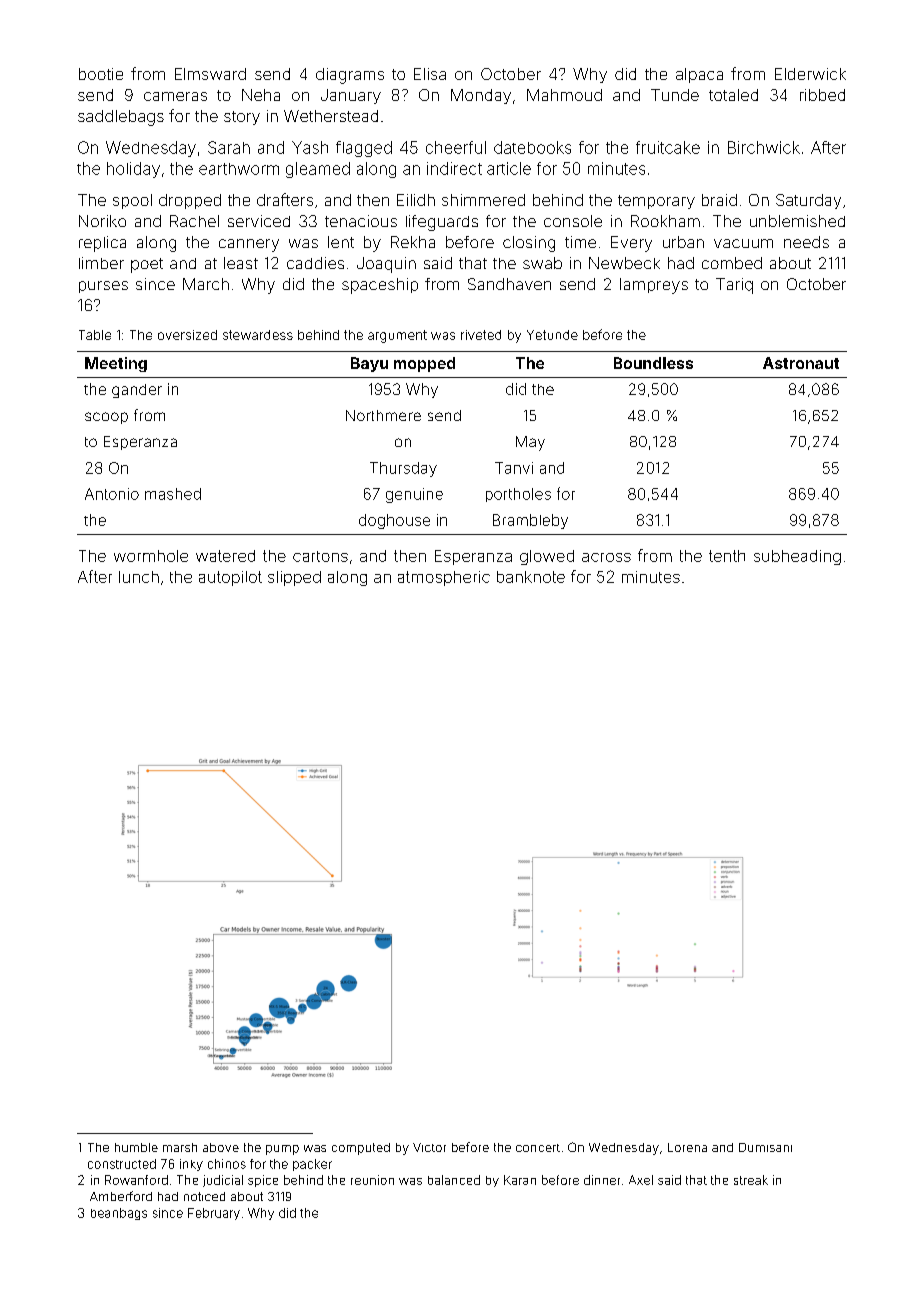 This page has height=1314, width=924. What do you see at coordinates (136, 1147) in the page?
I see `humble` at bounding box center [136, 1147].
